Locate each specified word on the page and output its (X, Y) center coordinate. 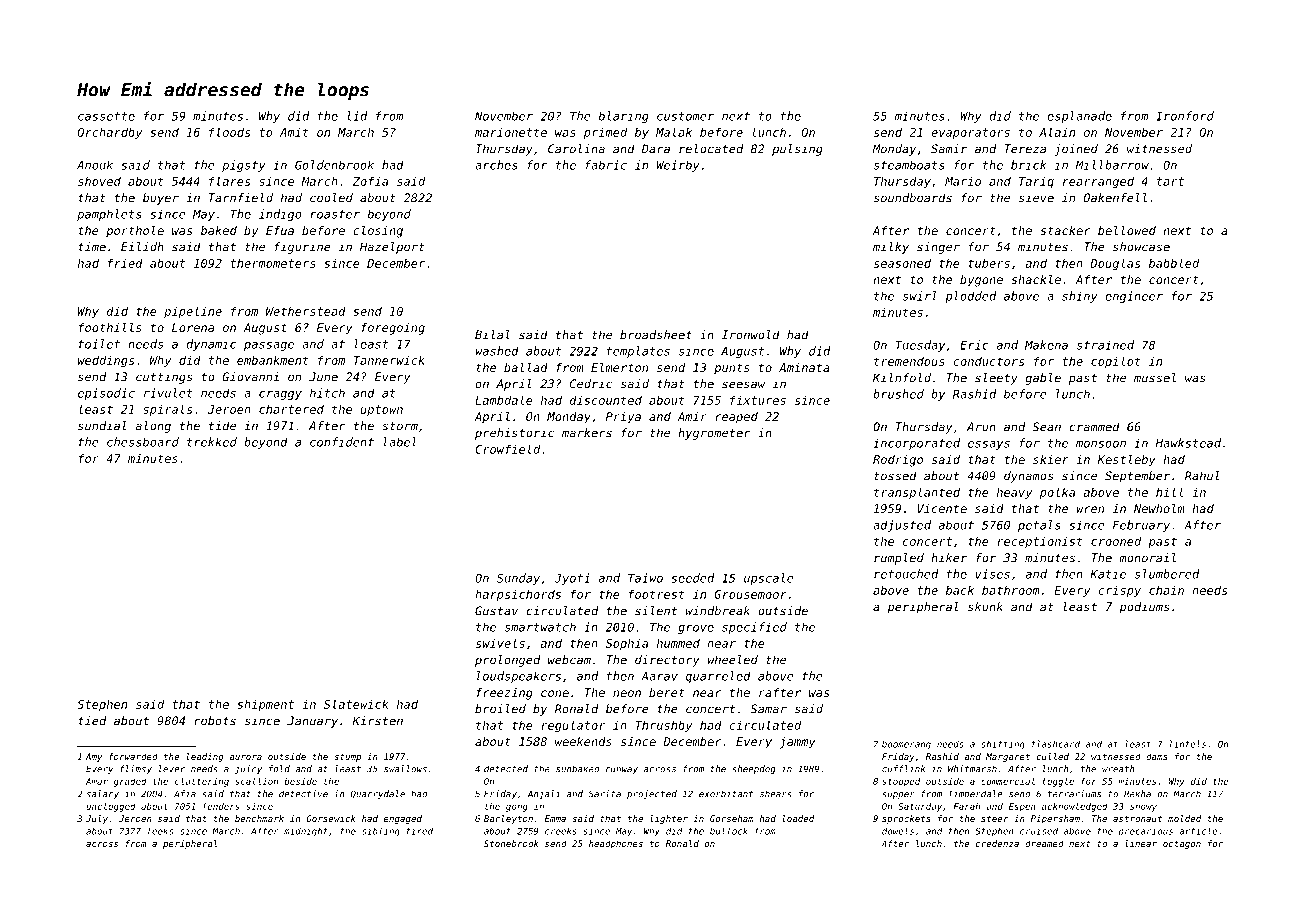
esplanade (1079, 117)
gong (517, 808)
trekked (212, 442)
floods (229, 132)
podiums (1144, 608)
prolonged (508, 661)
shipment (265, 705)
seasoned (902, 263)
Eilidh (142, 247)
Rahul (1202, 476)
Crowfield (507, 449)
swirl (920, 296)
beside (300, 781)
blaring (624, 117)
